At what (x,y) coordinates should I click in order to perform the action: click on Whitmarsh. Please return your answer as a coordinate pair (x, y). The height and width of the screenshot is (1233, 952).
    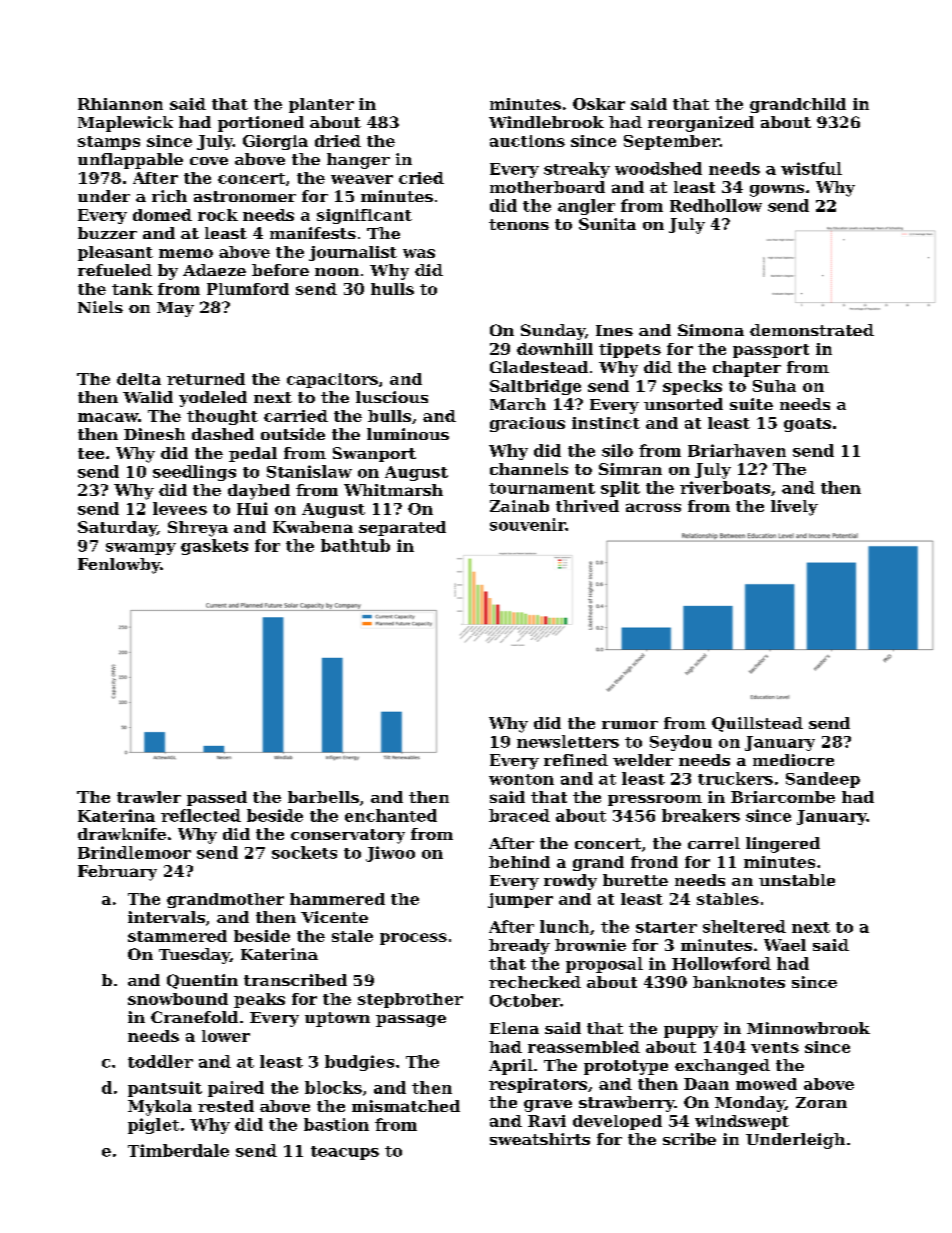
    Looking at the image, I should click on (393, 490).
